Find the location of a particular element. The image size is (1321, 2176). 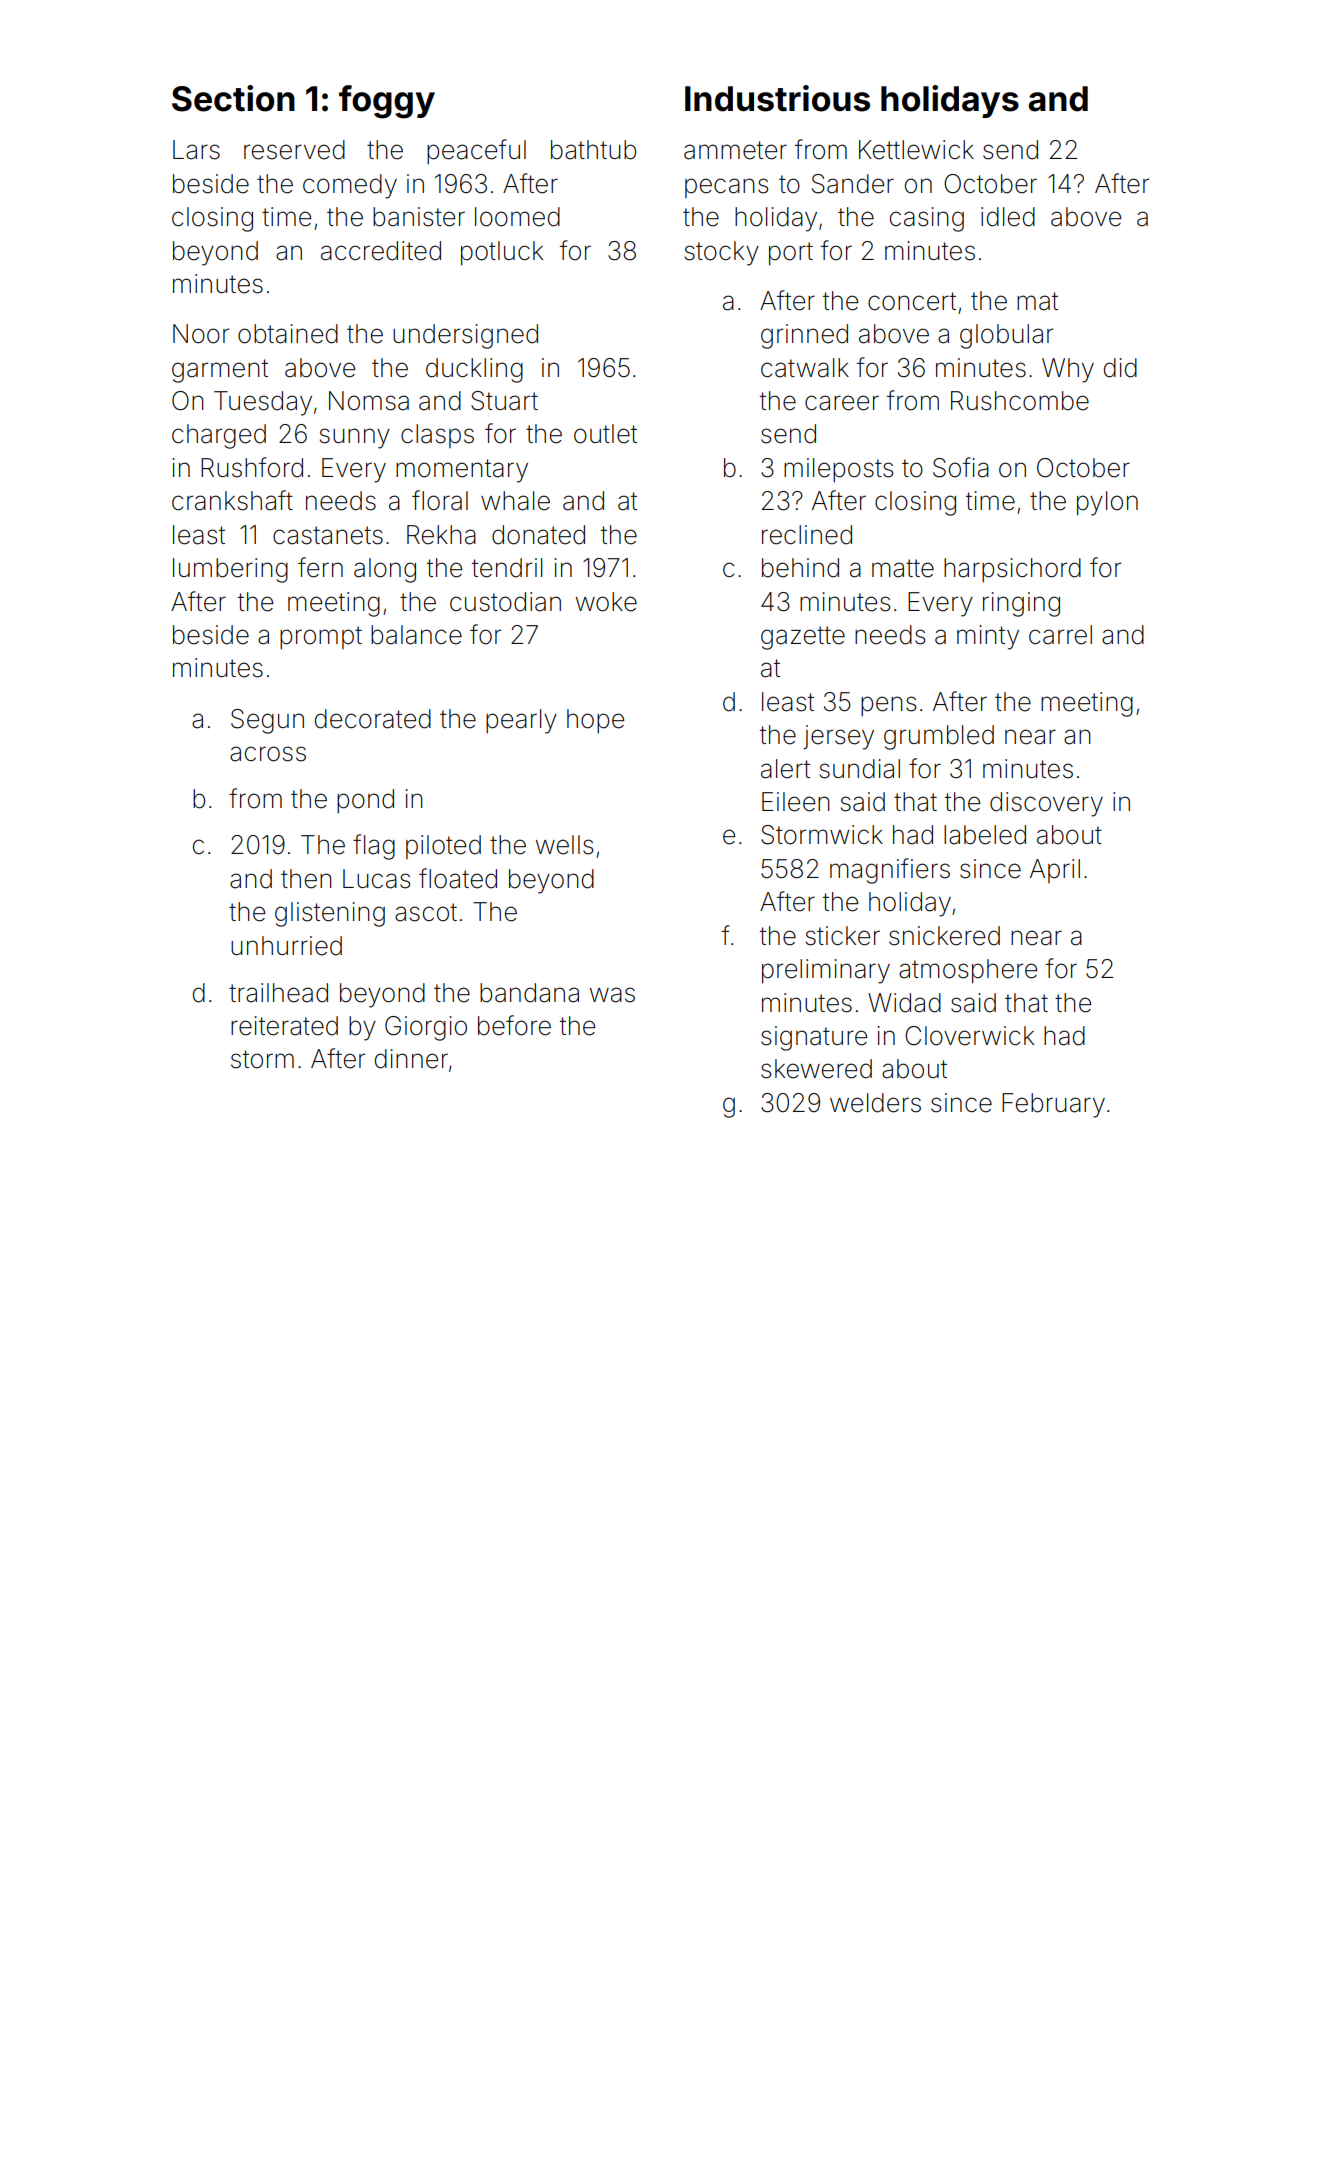

banister is located at coordinates (419, 217).
